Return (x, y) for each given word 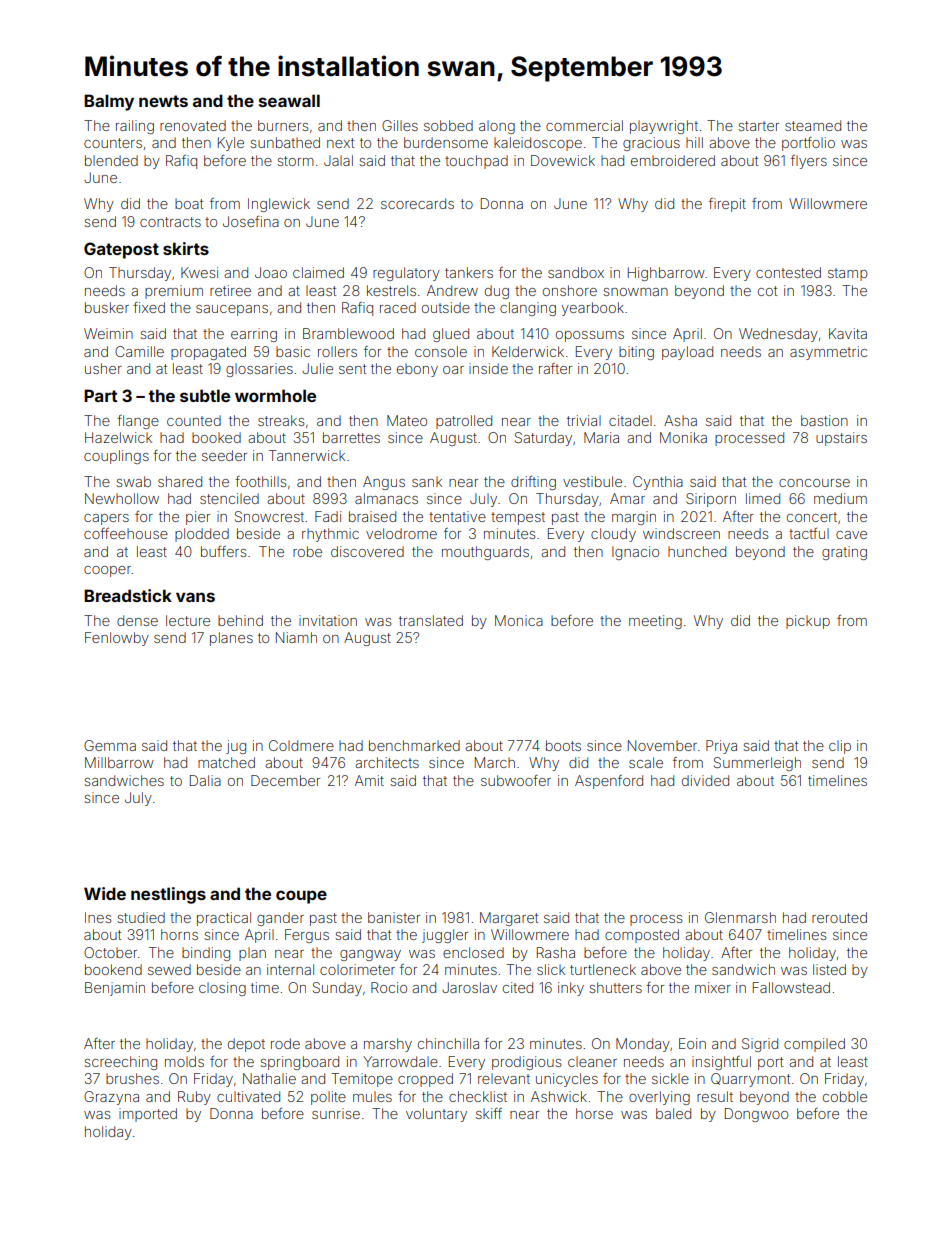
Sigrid (760, 1045)
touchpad (476, 162)
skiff (489, 1113)
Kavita (848, 333)
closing (222, 989)
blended (111, 160)
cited (518, 987)
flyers (809, 162)
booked (216, 437)
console (441, 351)
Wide (105, 893)
